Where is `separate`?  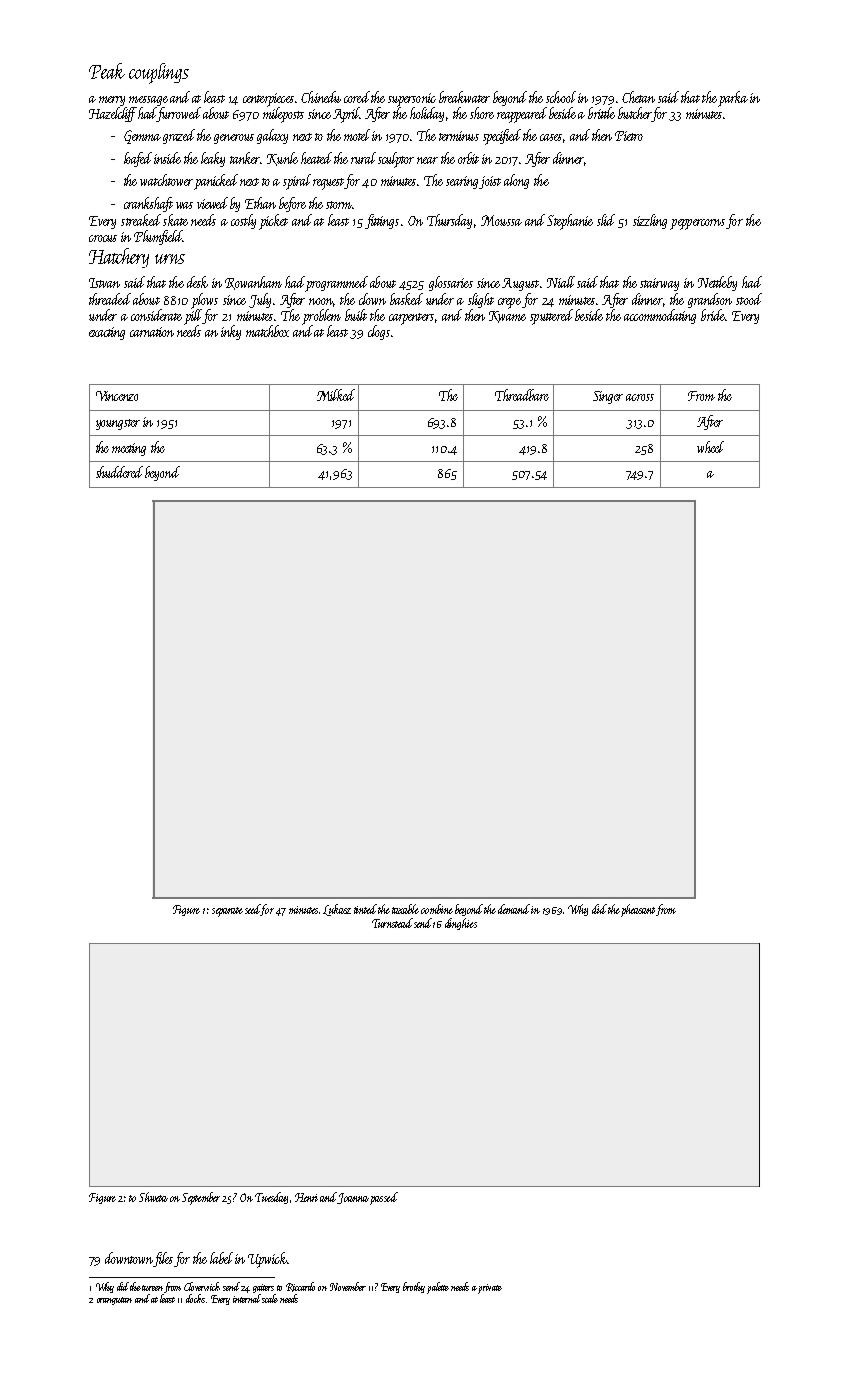 separate is located at coordinates (227, 912).
